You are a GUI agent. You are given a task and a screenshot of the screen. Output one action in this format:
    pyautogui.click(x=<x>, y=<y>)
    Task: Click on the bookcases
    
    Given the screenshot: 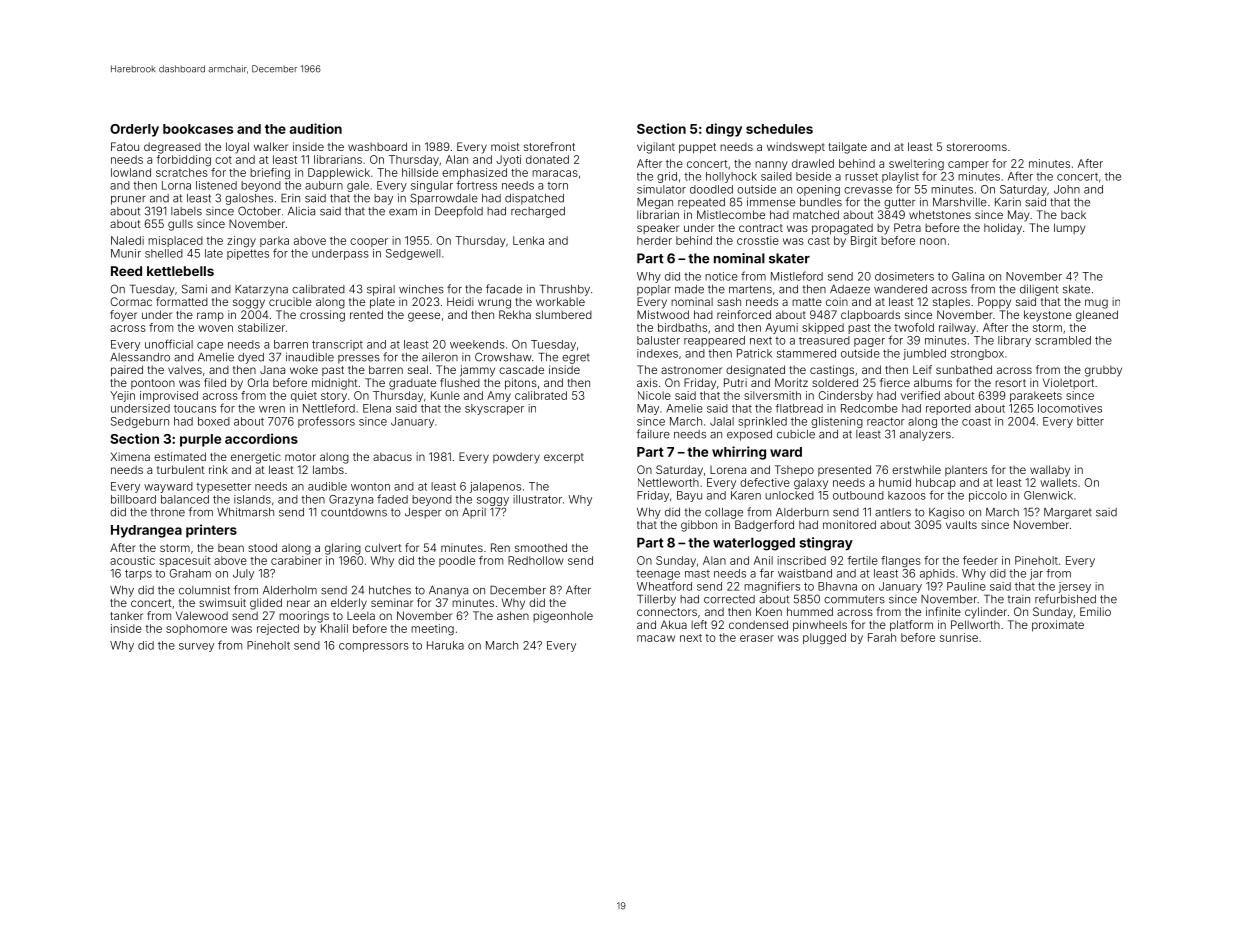 What is the action you would take?
    pyautogui.click(x=198, y=129)
